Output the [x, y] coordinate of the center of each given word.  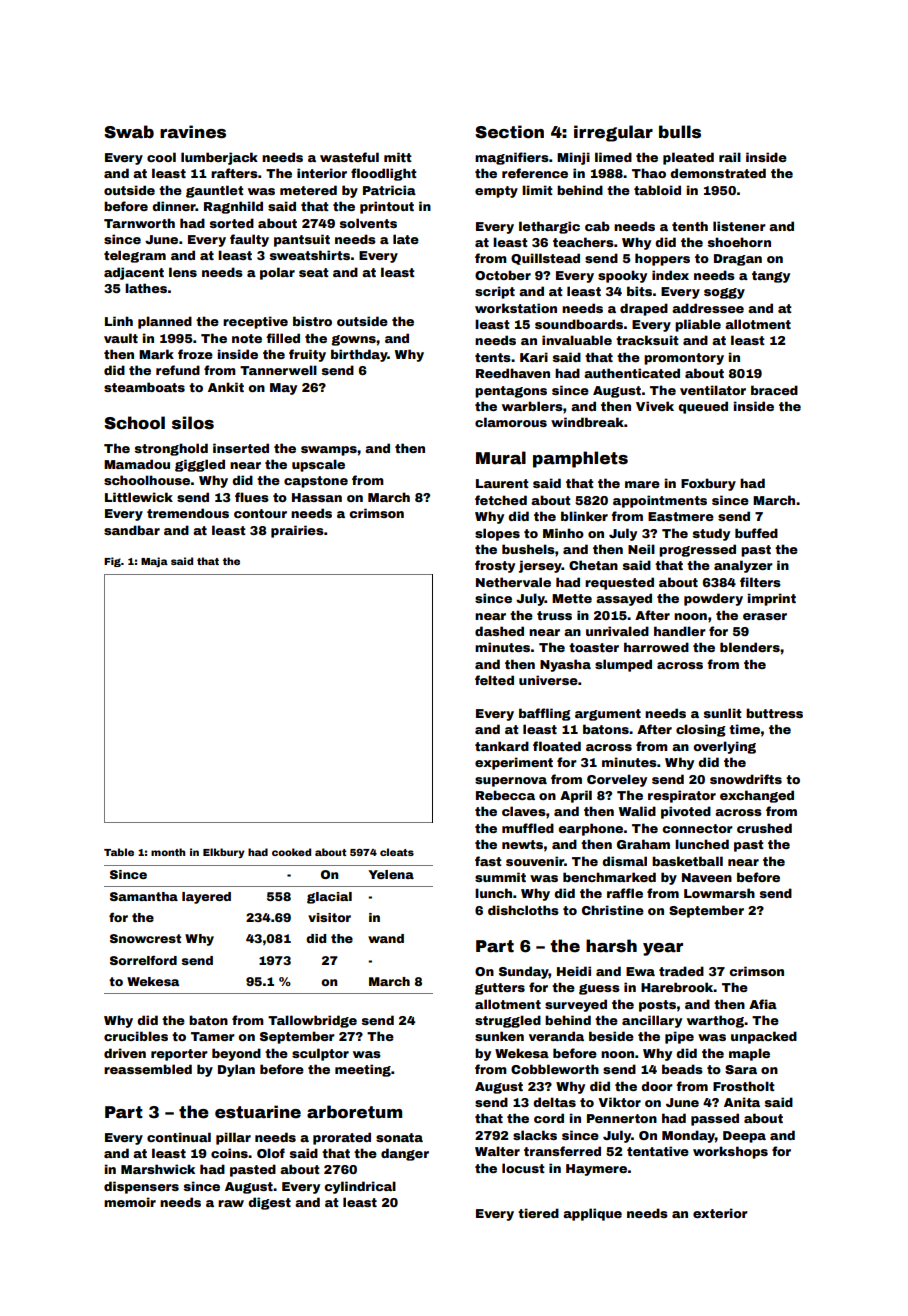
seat [314, 272]
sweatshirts [310, 255]
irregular [613, 133]
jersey [540, 566]
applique [592, 1214]
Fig [112, 562]
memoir [130, 1202]
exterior [720, 1213]
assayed [624, 599]
